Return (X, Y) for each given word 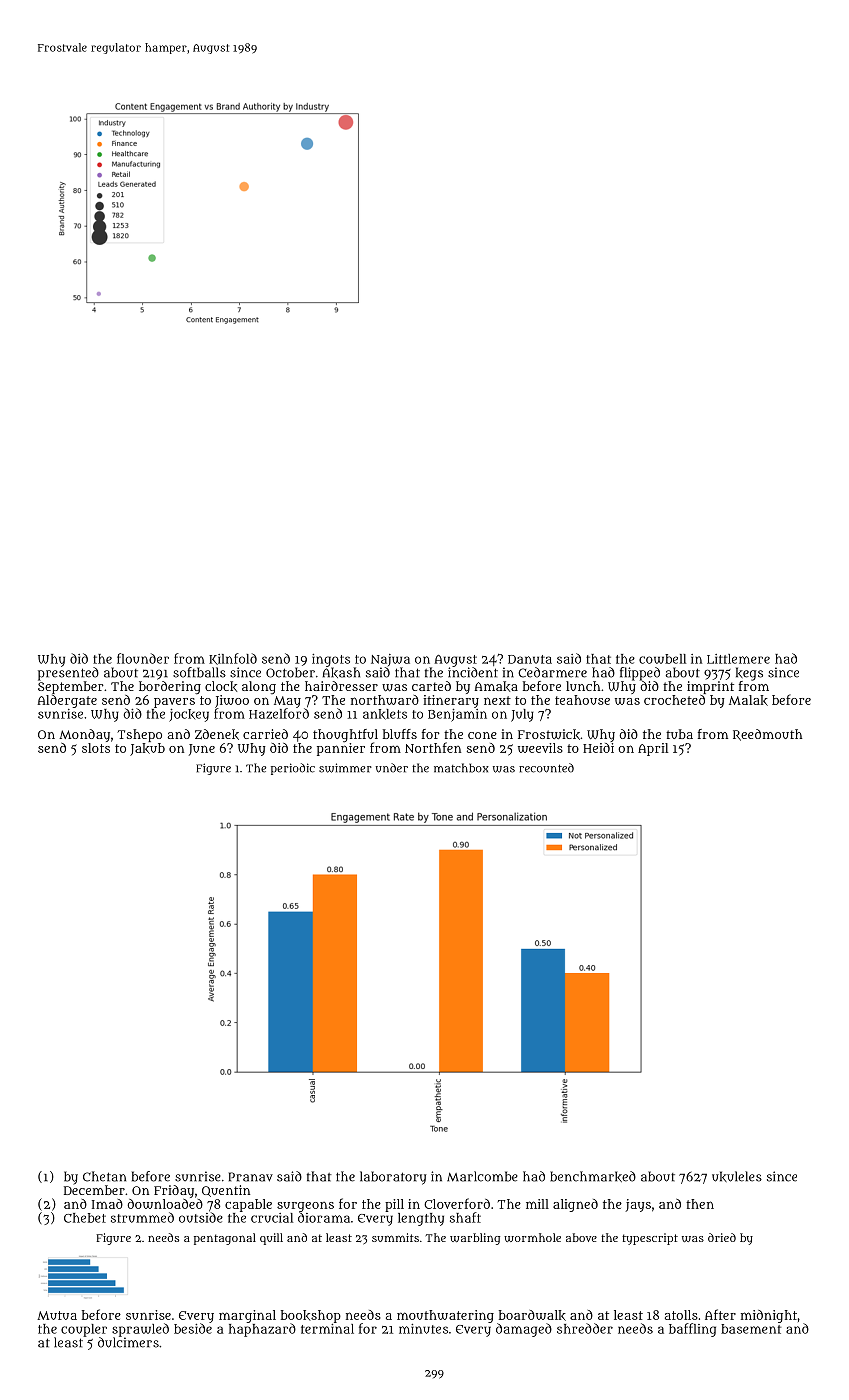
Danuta (530, 659)
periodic (293, 769)
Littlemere (738, 659)
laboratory (393, 1178)
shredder (585, 1328)
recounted (546, 768)
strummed (142, 1217)
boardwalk (532, 1315)
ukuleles (737, 1176)
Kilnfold (233, 659)
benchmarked (593, 1176)
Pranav (251, 1177)
